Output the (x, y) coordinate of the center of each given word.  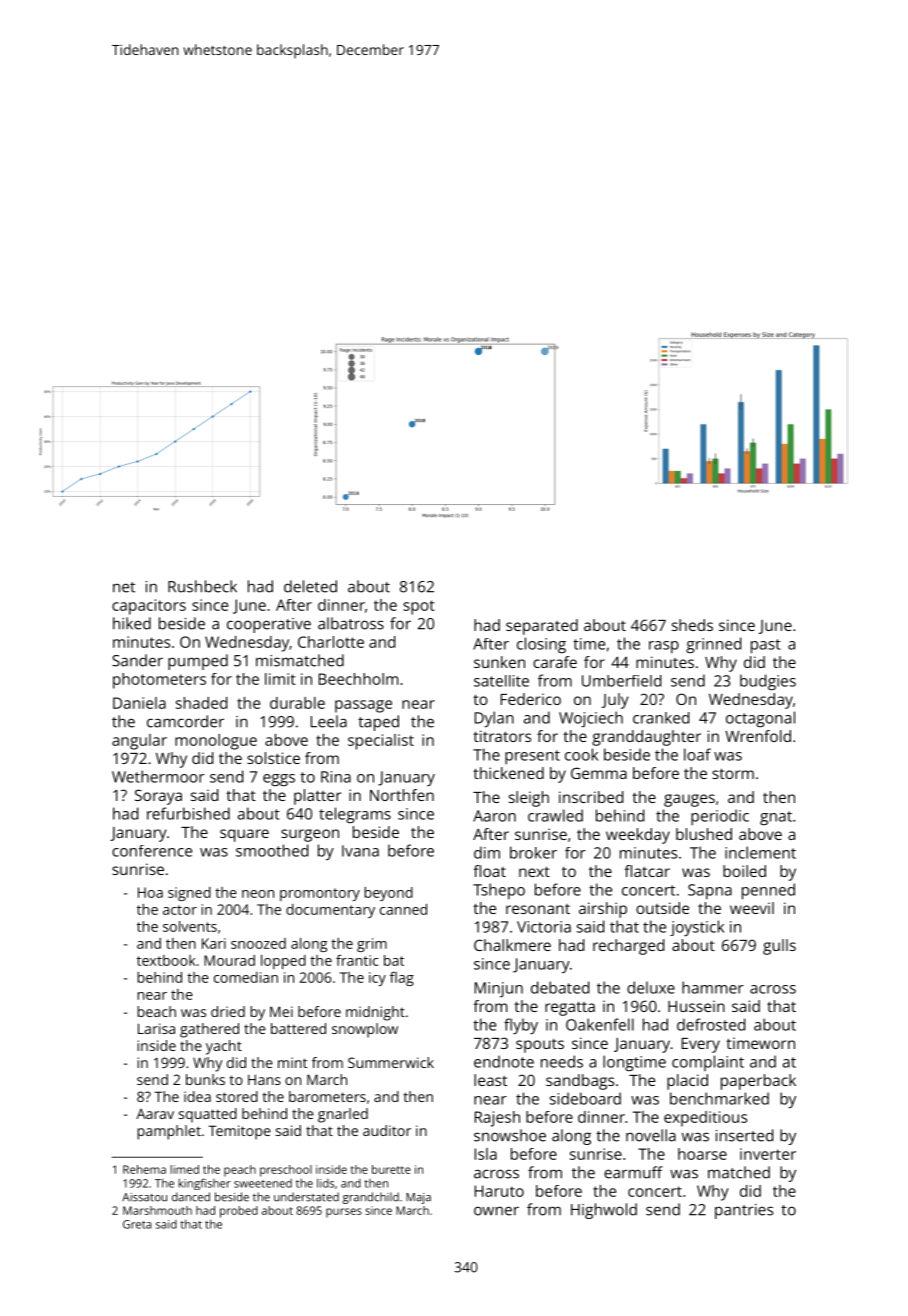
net (124, 587)
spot (419, 607)
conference (152, 851)
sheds (692, 625)
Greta (137, 1224)
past (766, 646)
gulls (779, 947)
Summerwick (391, 1062)
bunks (205, 1079)
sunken (499, 662)
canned (403, 909)
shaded (201, 703)
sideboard (585, 1098)
